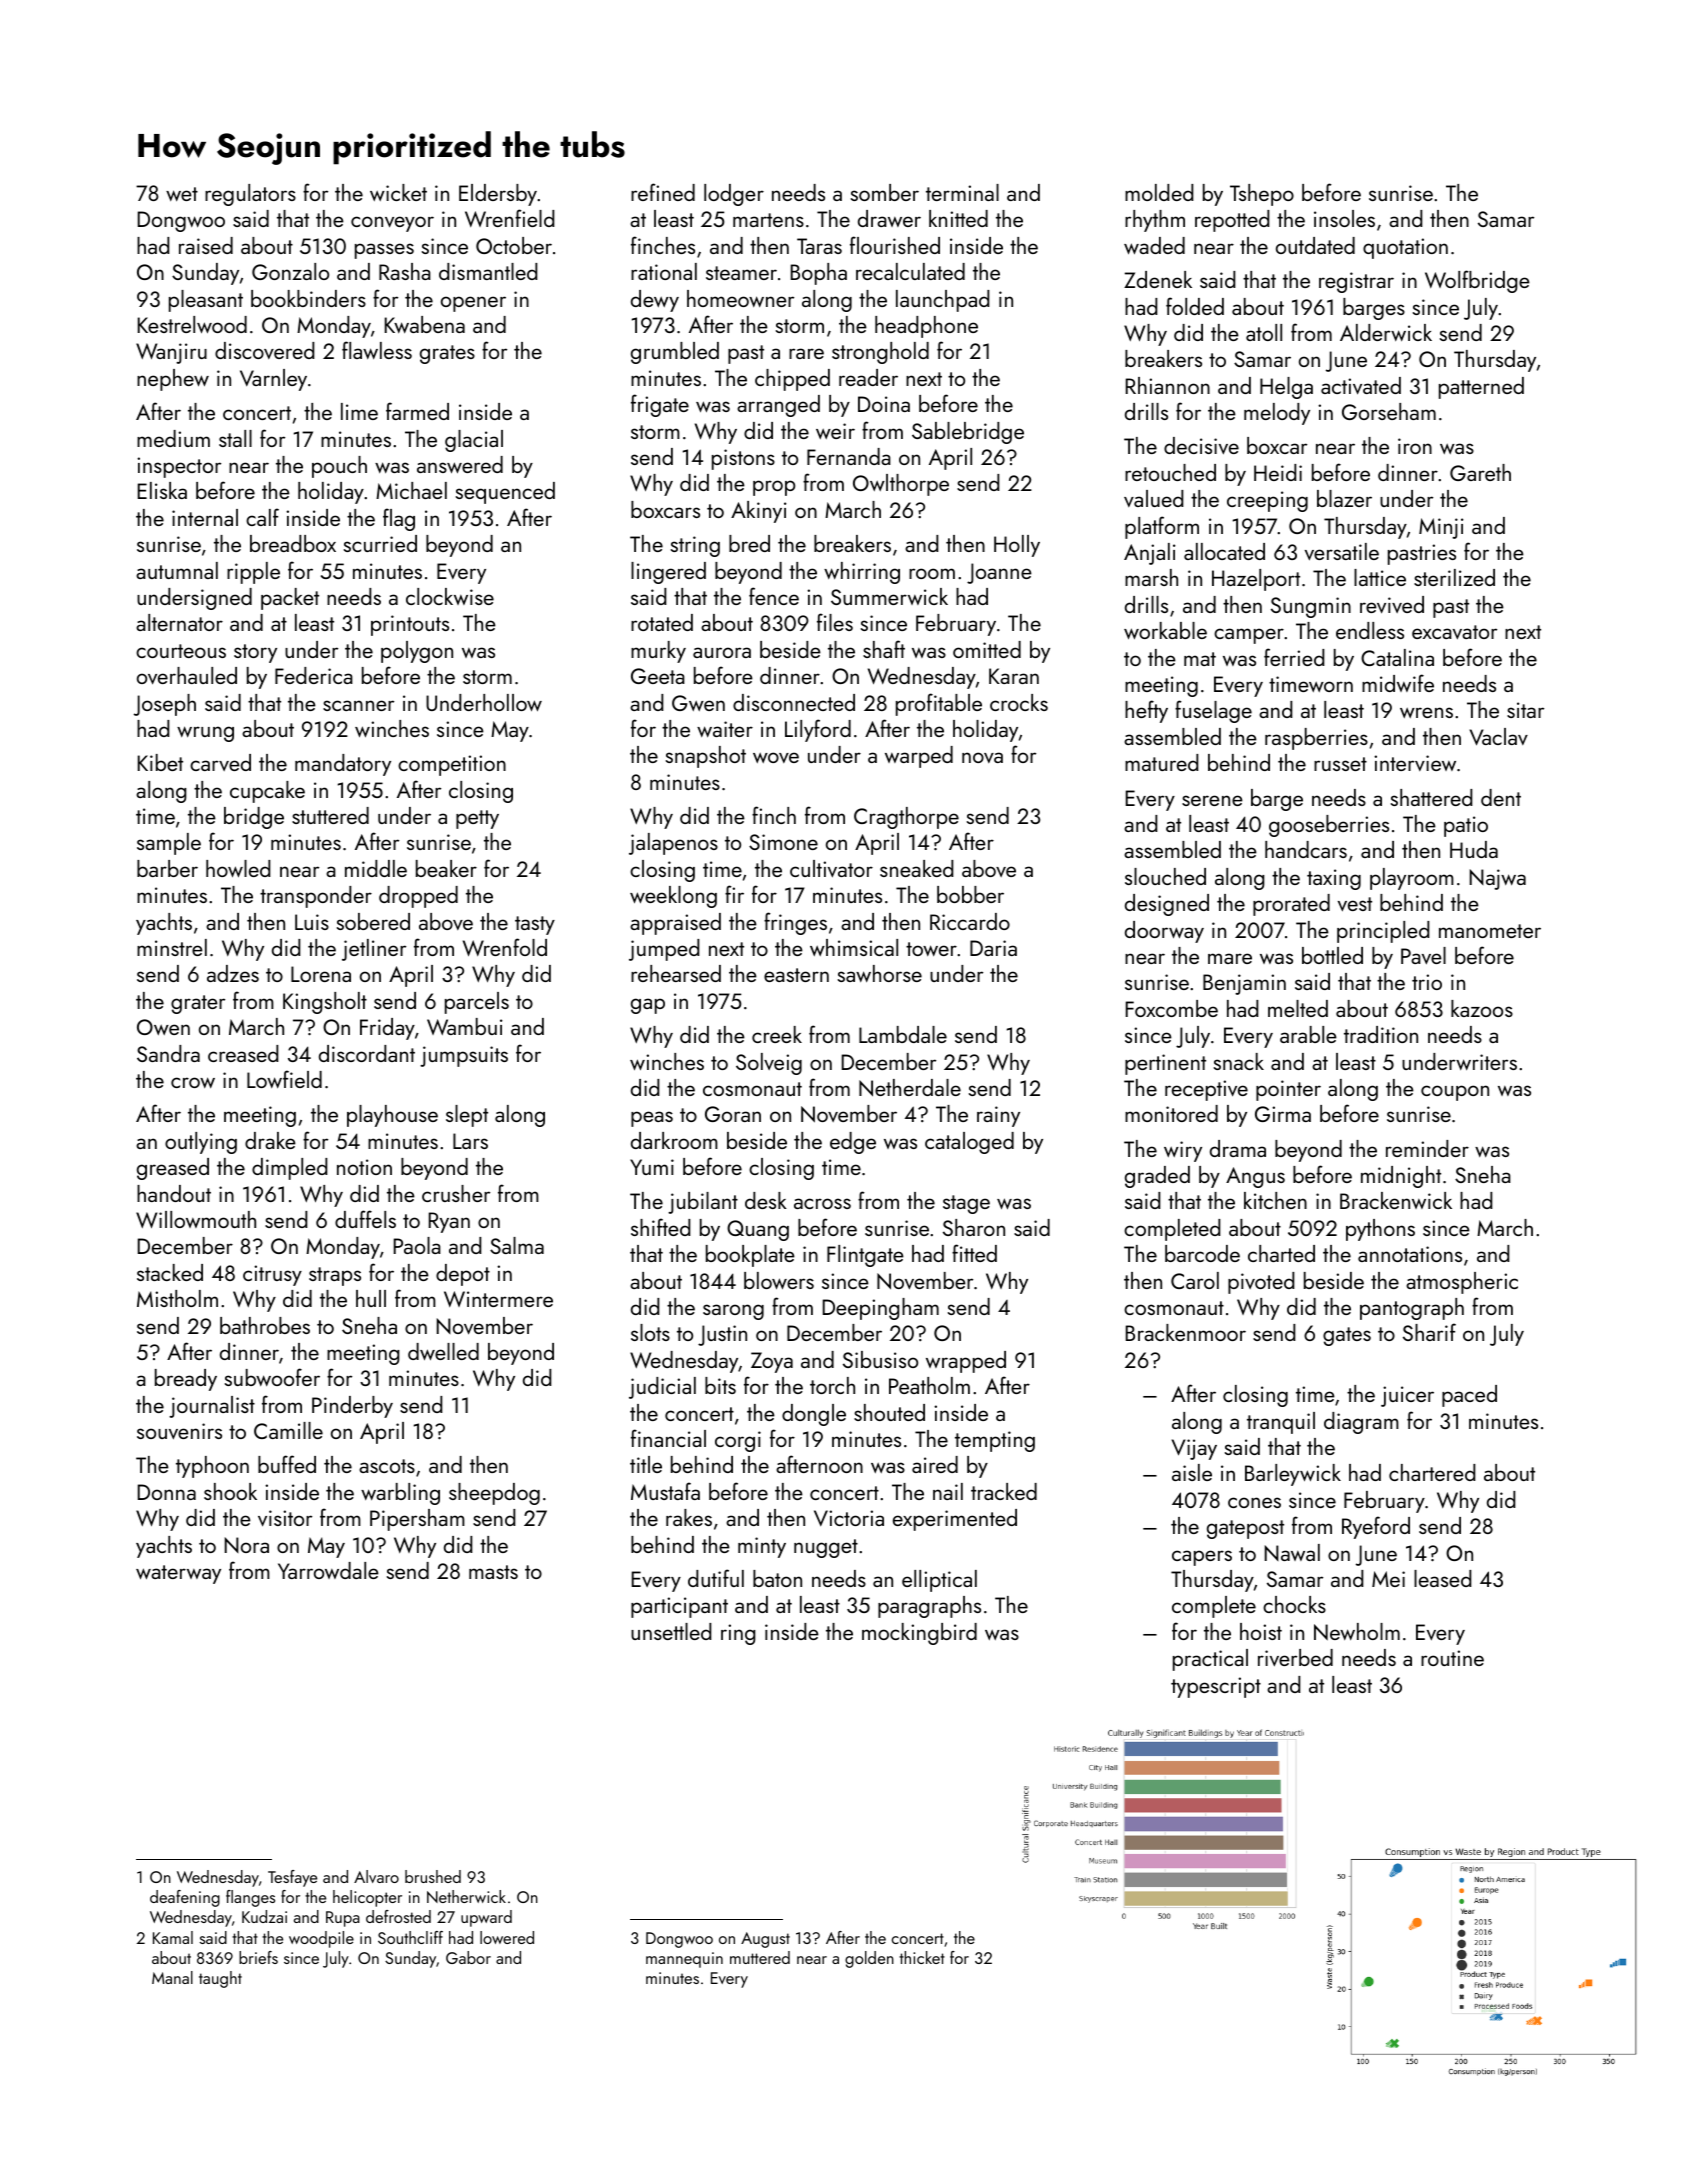 This image has width=1683, height=2178. What do you see at coordinates (922, 1957) in the image?
I see `thicket` at bounding box center [922, 1957].
